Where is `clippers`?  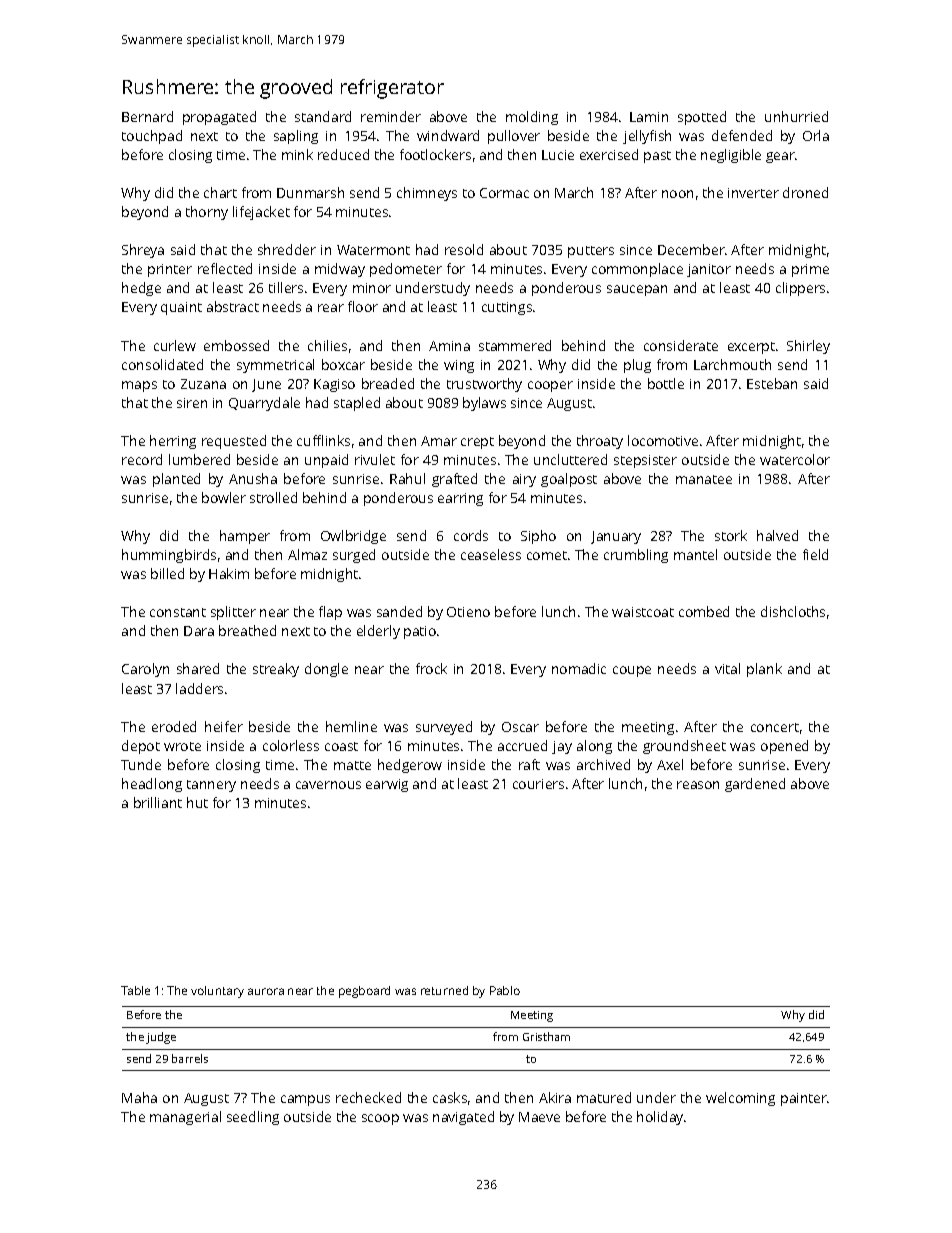 clippers is located at coordinates (800, 289).
